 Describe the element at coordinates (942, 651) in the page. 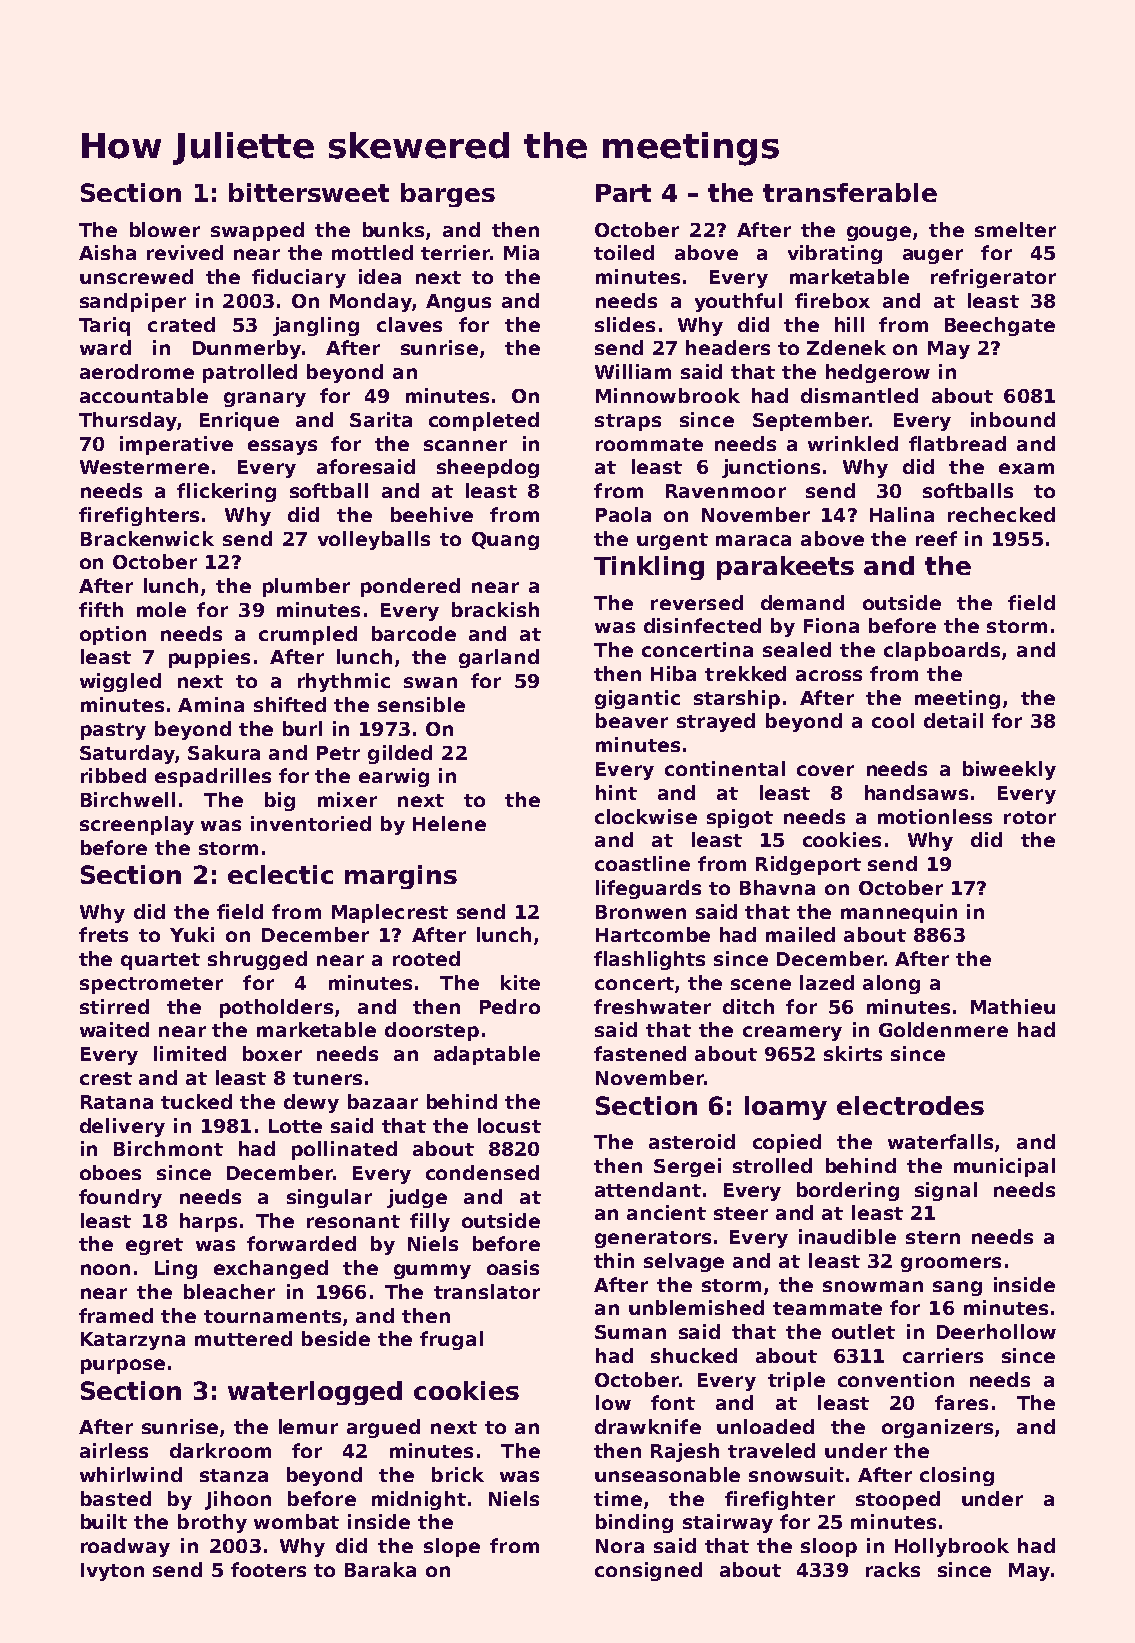

I see `clapboards` at that location.
